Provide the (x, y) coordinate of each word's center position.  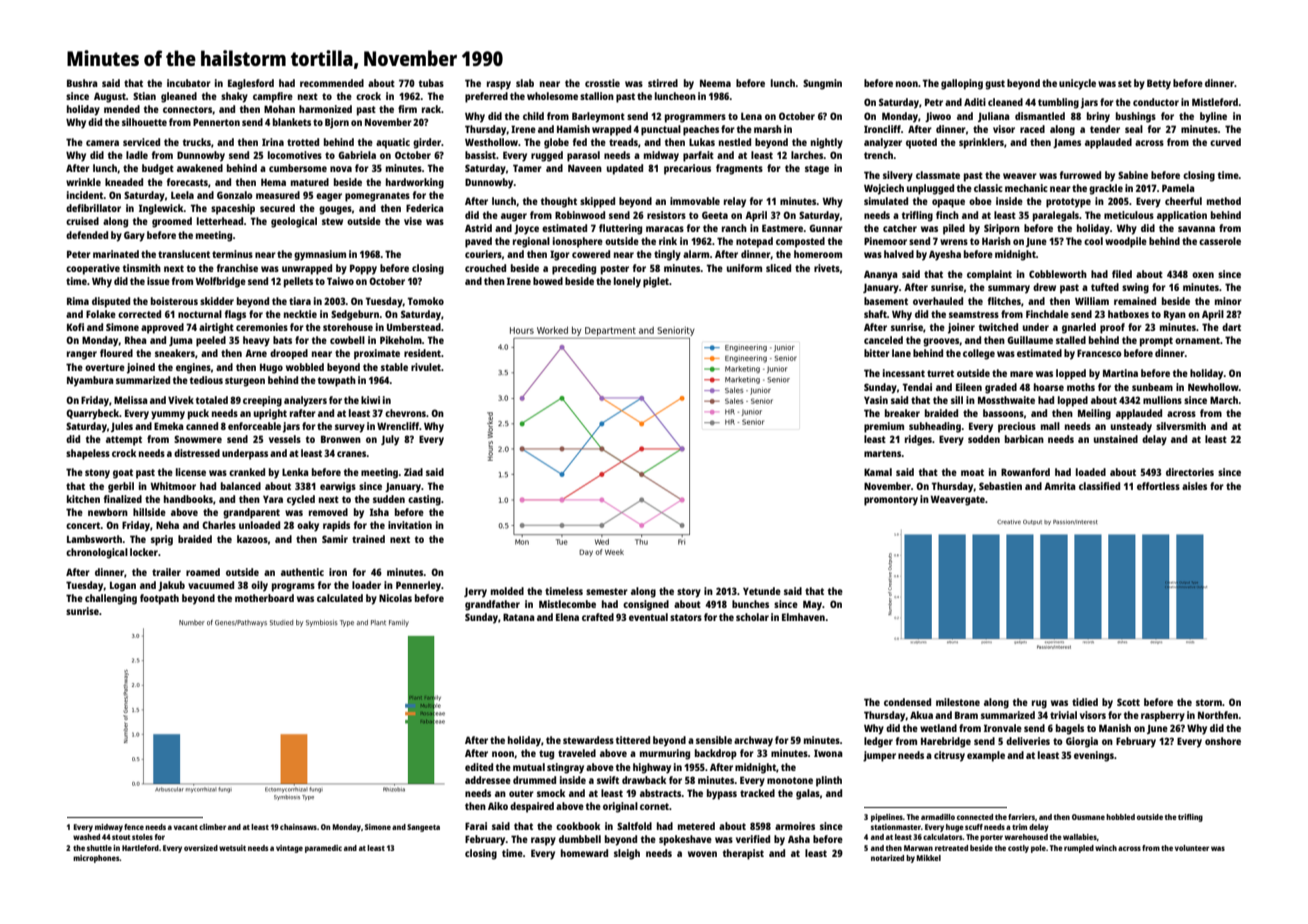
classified (1099, 486)
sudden (389, 499)
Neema (715, 83)
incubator (189, 83)
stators (686, 617)
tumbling (1058, 103)
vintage (289, 849)
